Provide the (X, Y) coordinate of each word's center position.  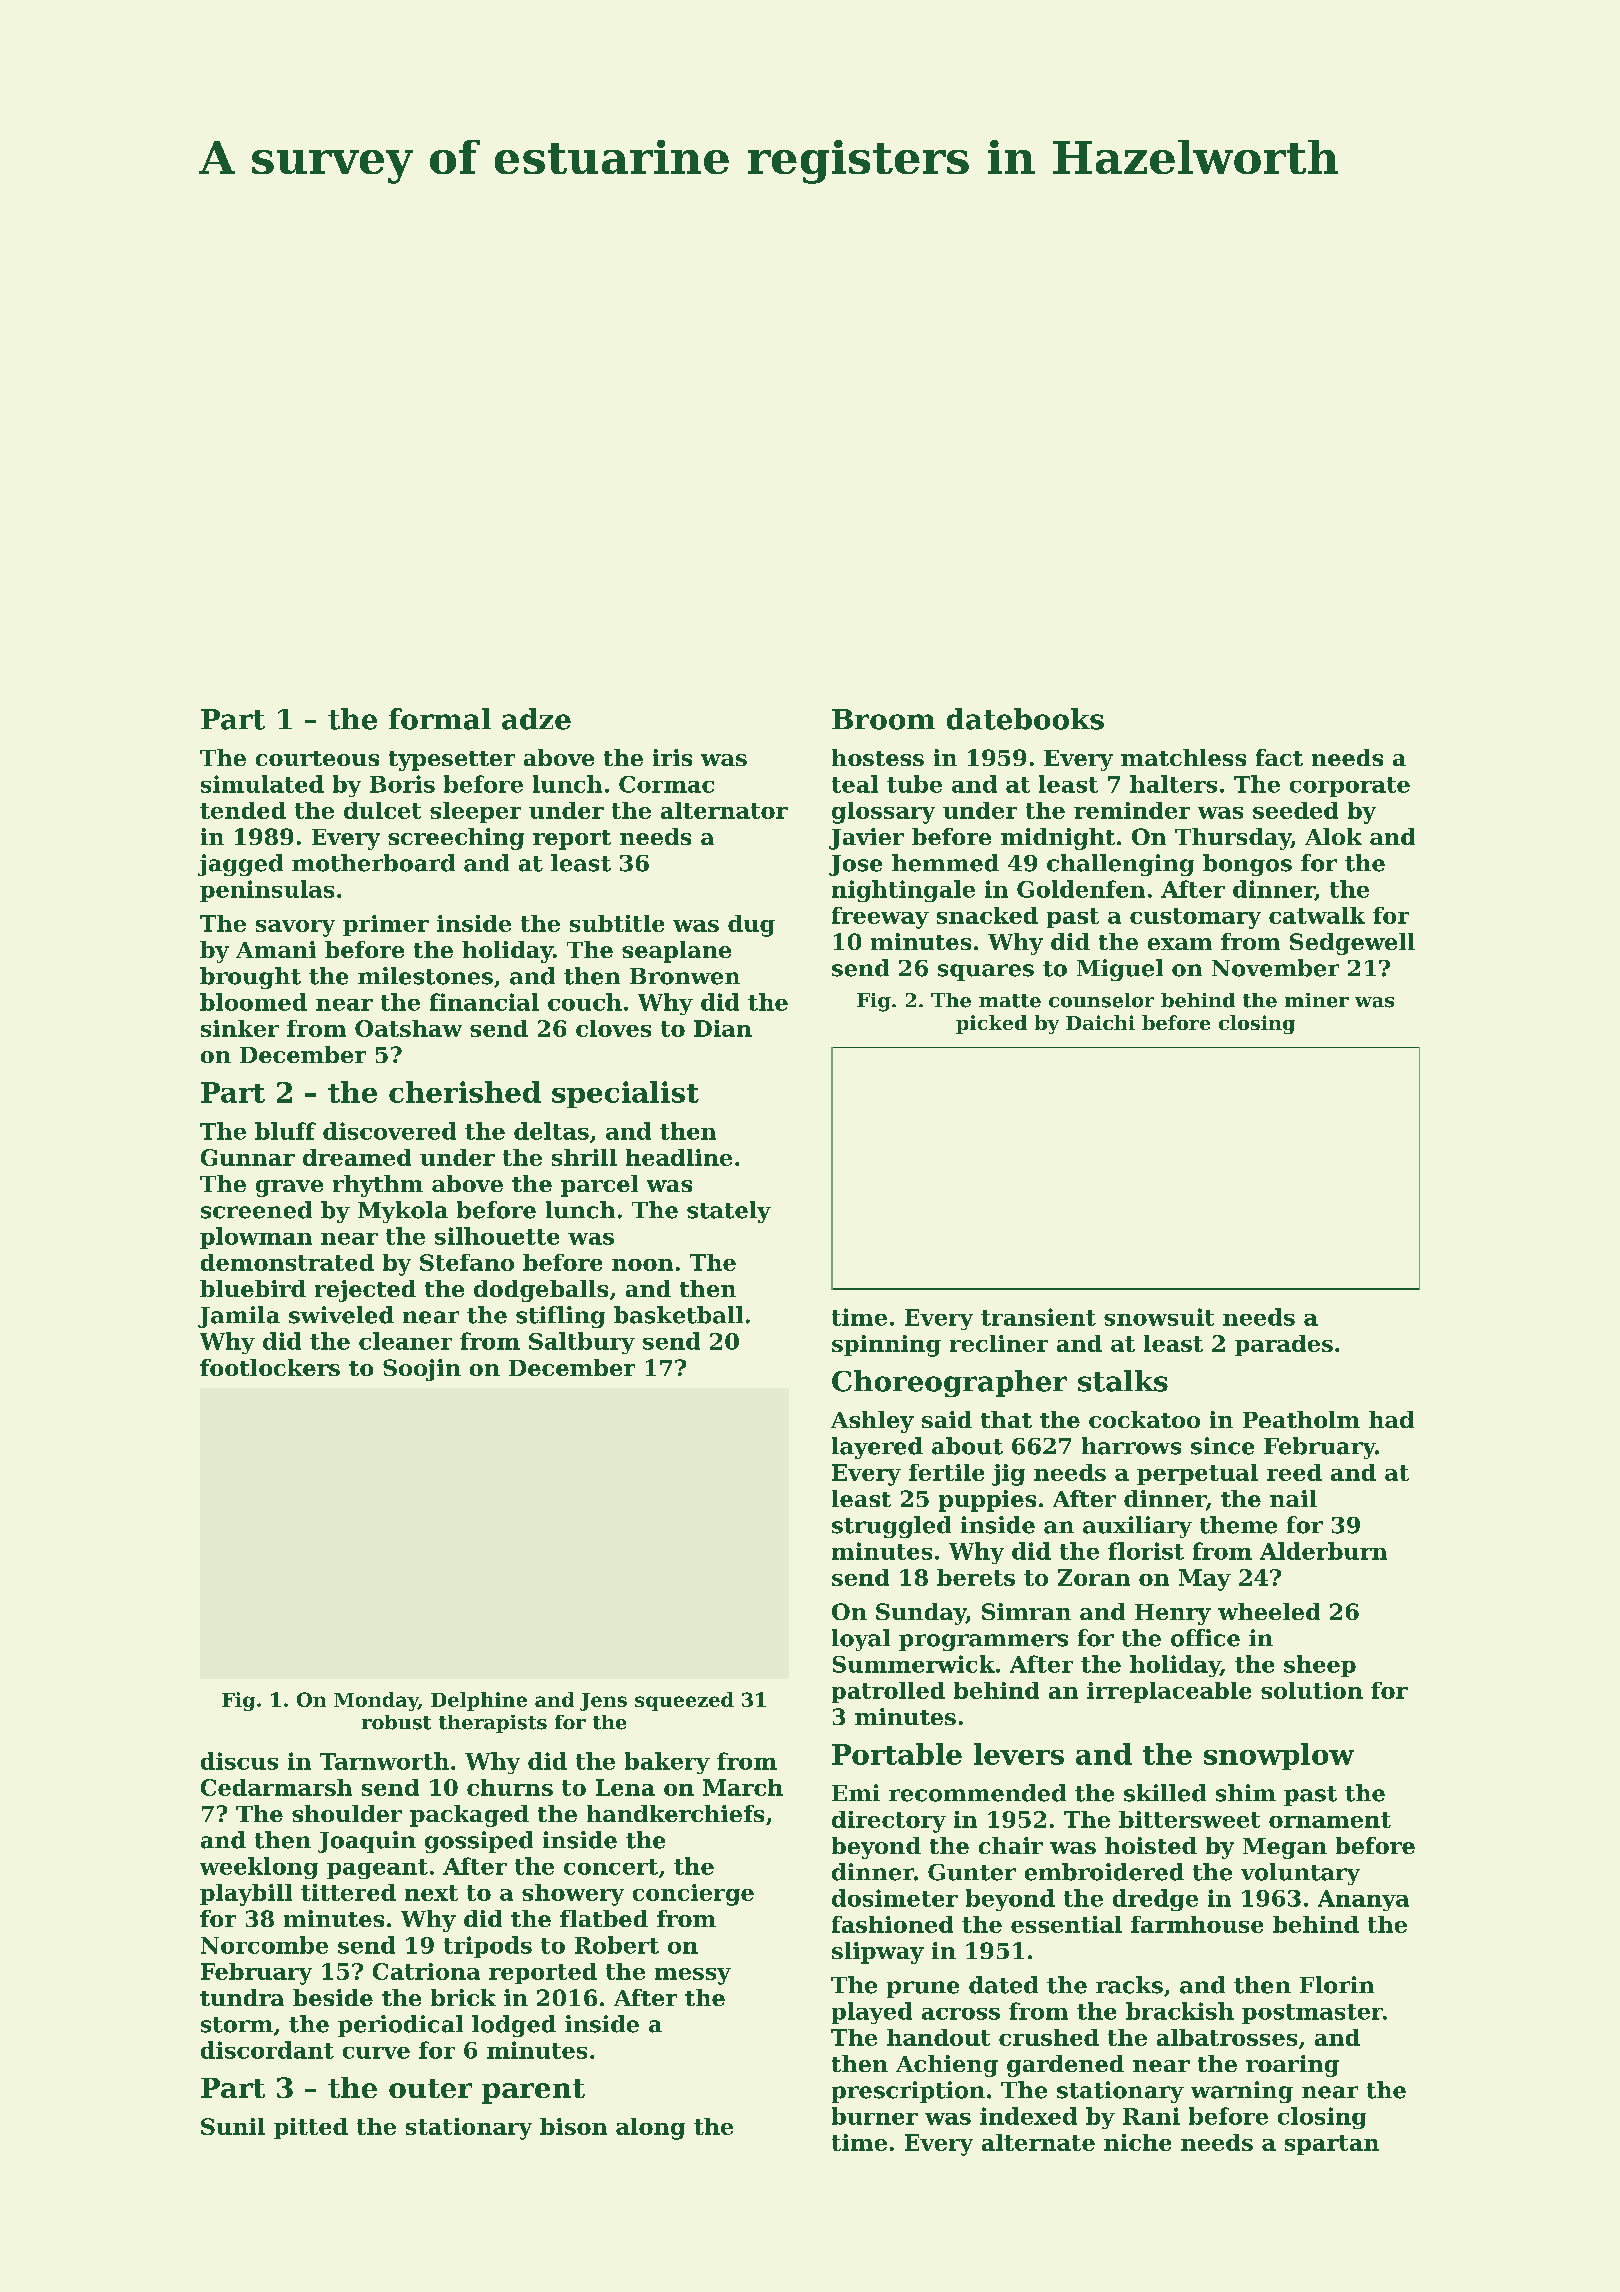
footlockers (270, 1367)
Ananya (1363, 1900)
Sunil (233, 2126)
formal (440, 719)
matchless (1183, 757)
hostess (878, 757)
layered (877, 1448)
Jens (603, 1702)
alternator (724, 810)
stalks (1123, 1381)
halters (1173, 784)
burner (875, 2116)
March (743, 1787)
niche (1137, 2142)
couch (585, 1002)
